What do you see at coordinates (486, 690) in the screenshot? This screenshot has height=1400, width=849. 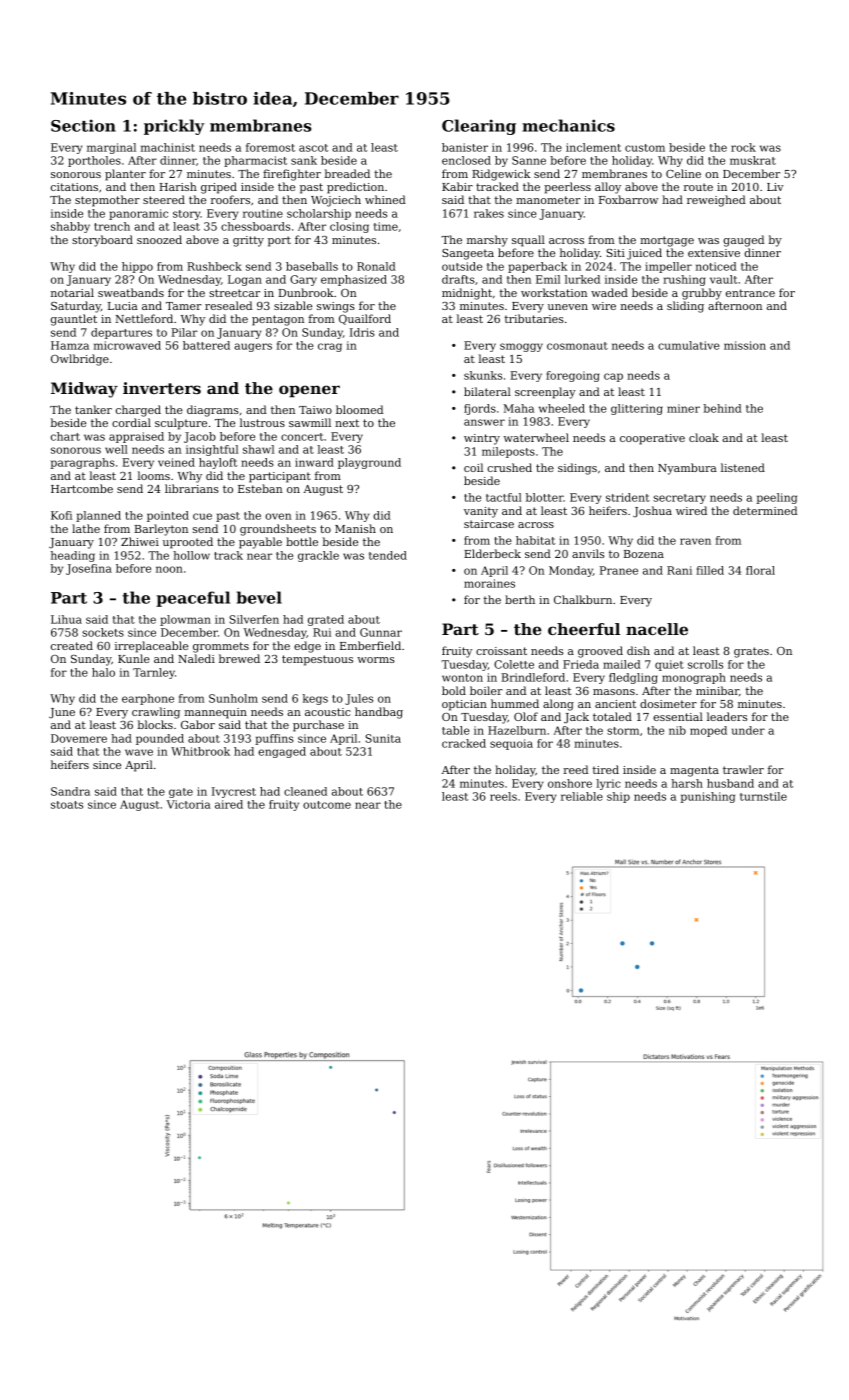 I see `boiler` at bounding box center [486, 690].
